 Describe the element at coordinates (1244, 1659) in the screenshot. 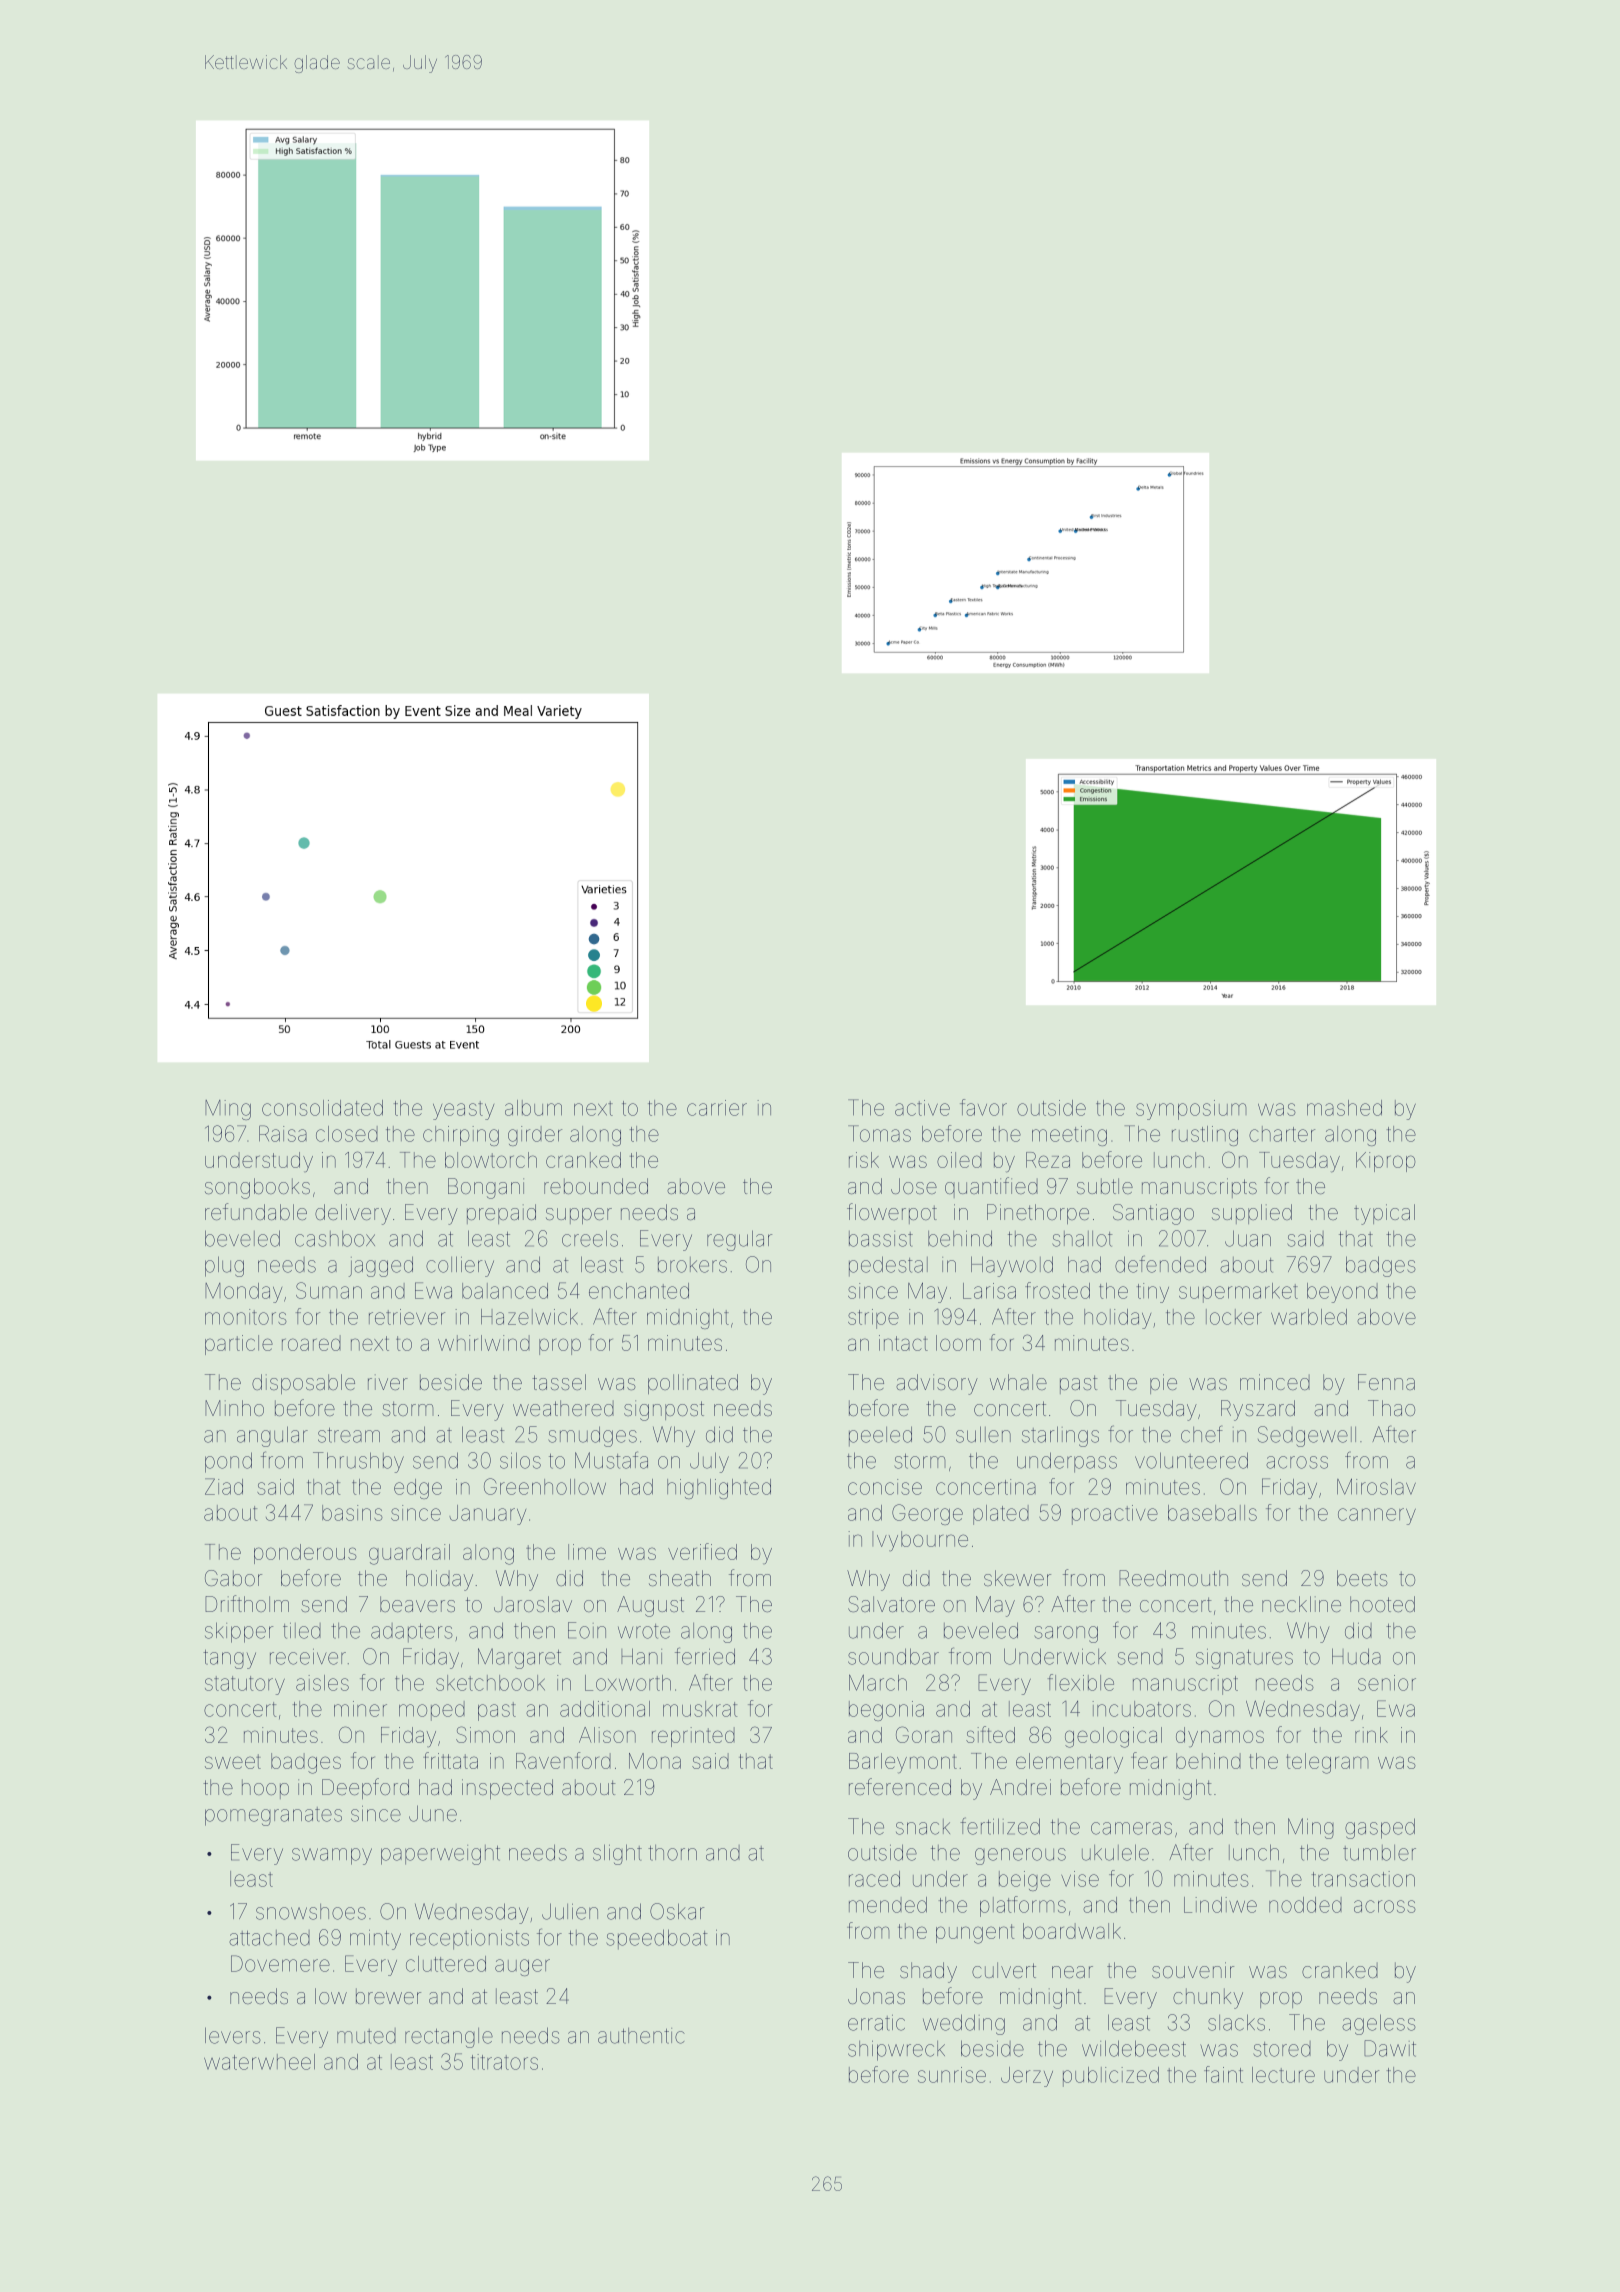

I see `signatures` at that location.
